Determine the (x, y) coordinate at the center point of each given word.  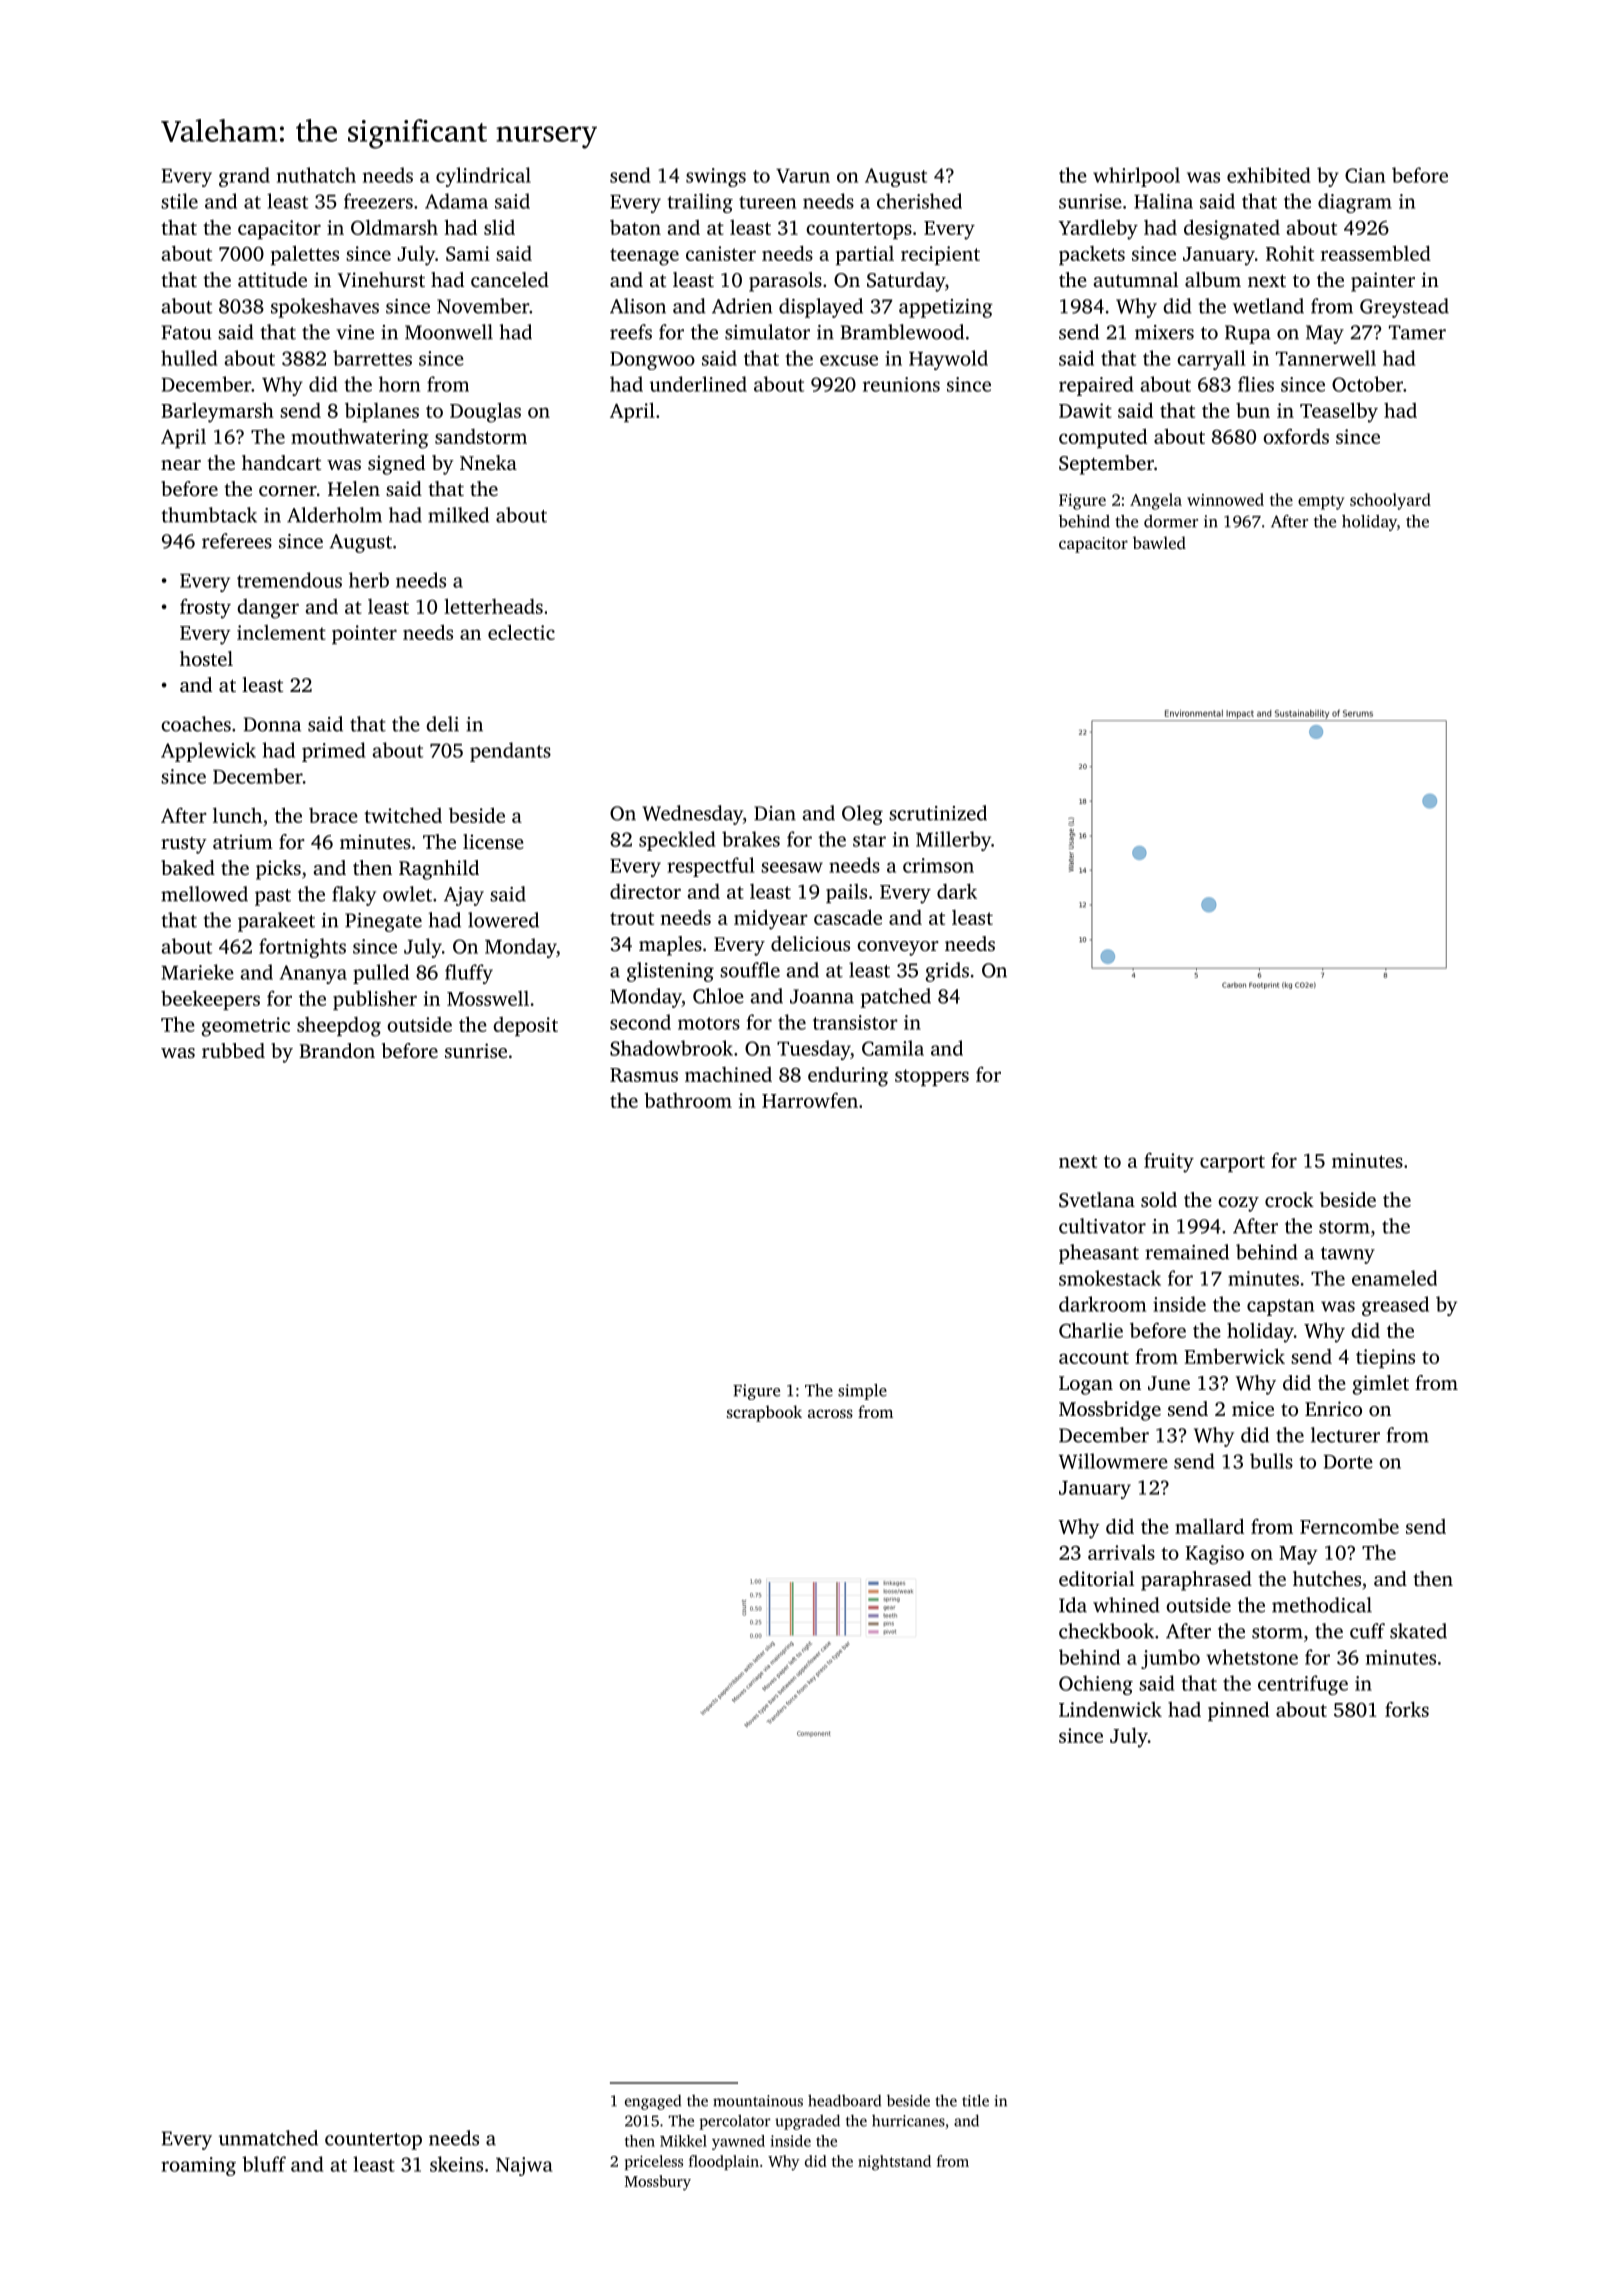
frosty (205, 608)
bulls (1271, 1461)
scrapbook (764, 1413)
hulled (189, 358)
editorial (1096, 1578)
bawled (1159, 542)
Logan (1086, 1385)
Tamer (1417, 332)
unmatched (268, 2138)
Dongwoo (652, 361)
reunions (901, 384)
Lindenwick (1110, 1709)
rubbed (233, 1050)
